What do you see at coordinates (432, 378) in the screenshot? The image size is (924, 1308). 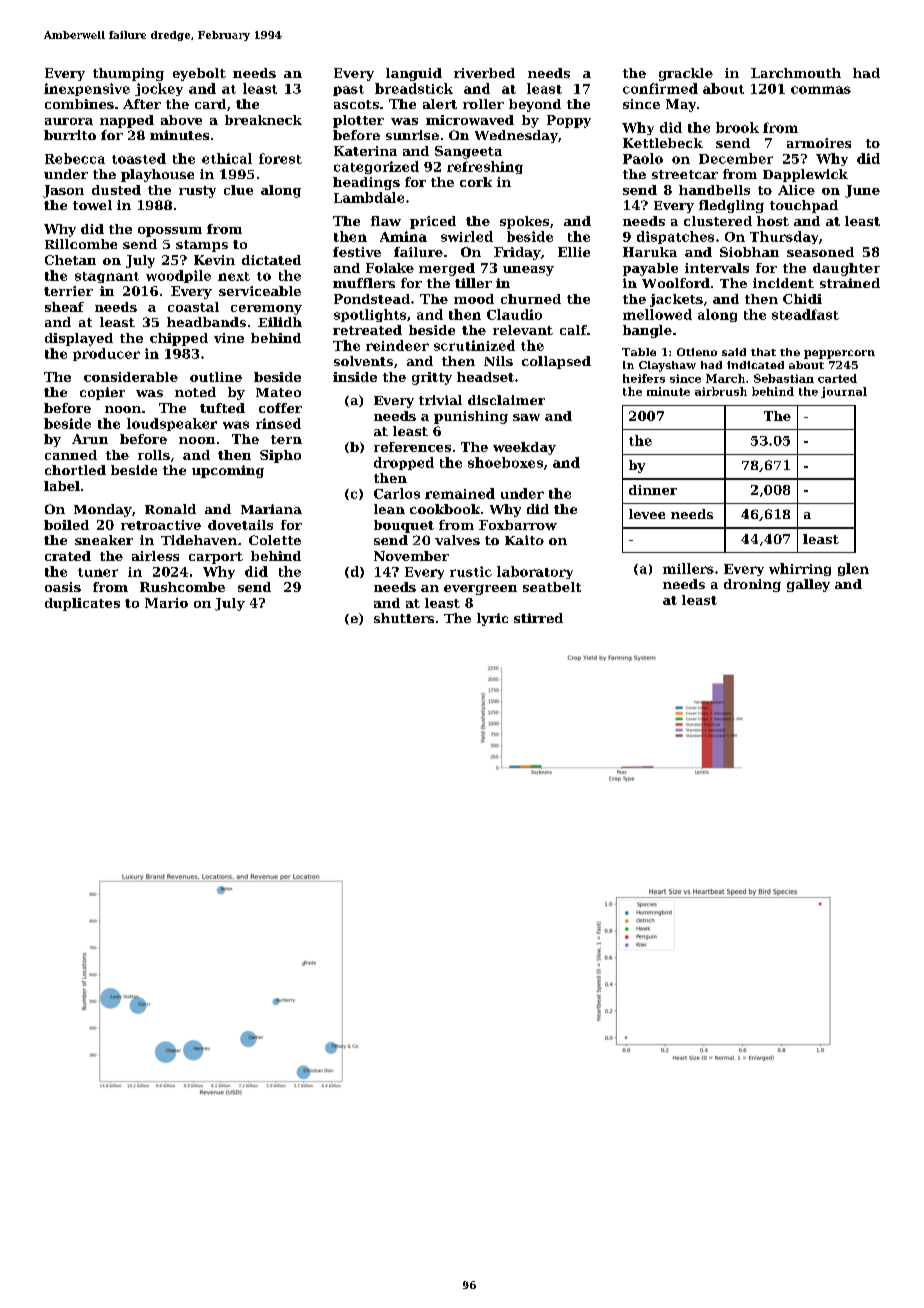 I see `gritty` at bounding box center [432, 378].
